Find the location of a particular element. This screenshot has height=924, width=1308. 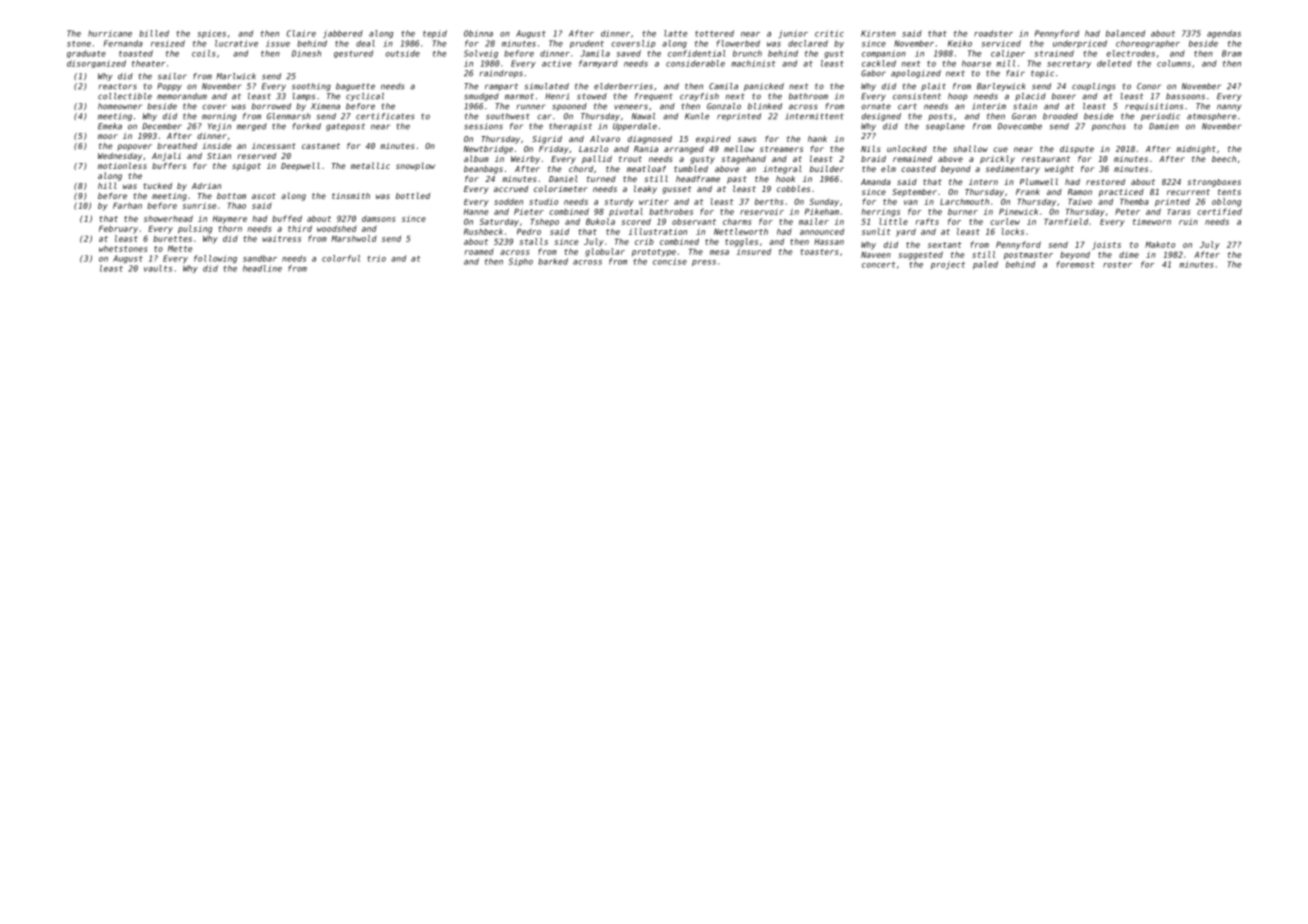

buffed is located at coordinates (287, 218).
